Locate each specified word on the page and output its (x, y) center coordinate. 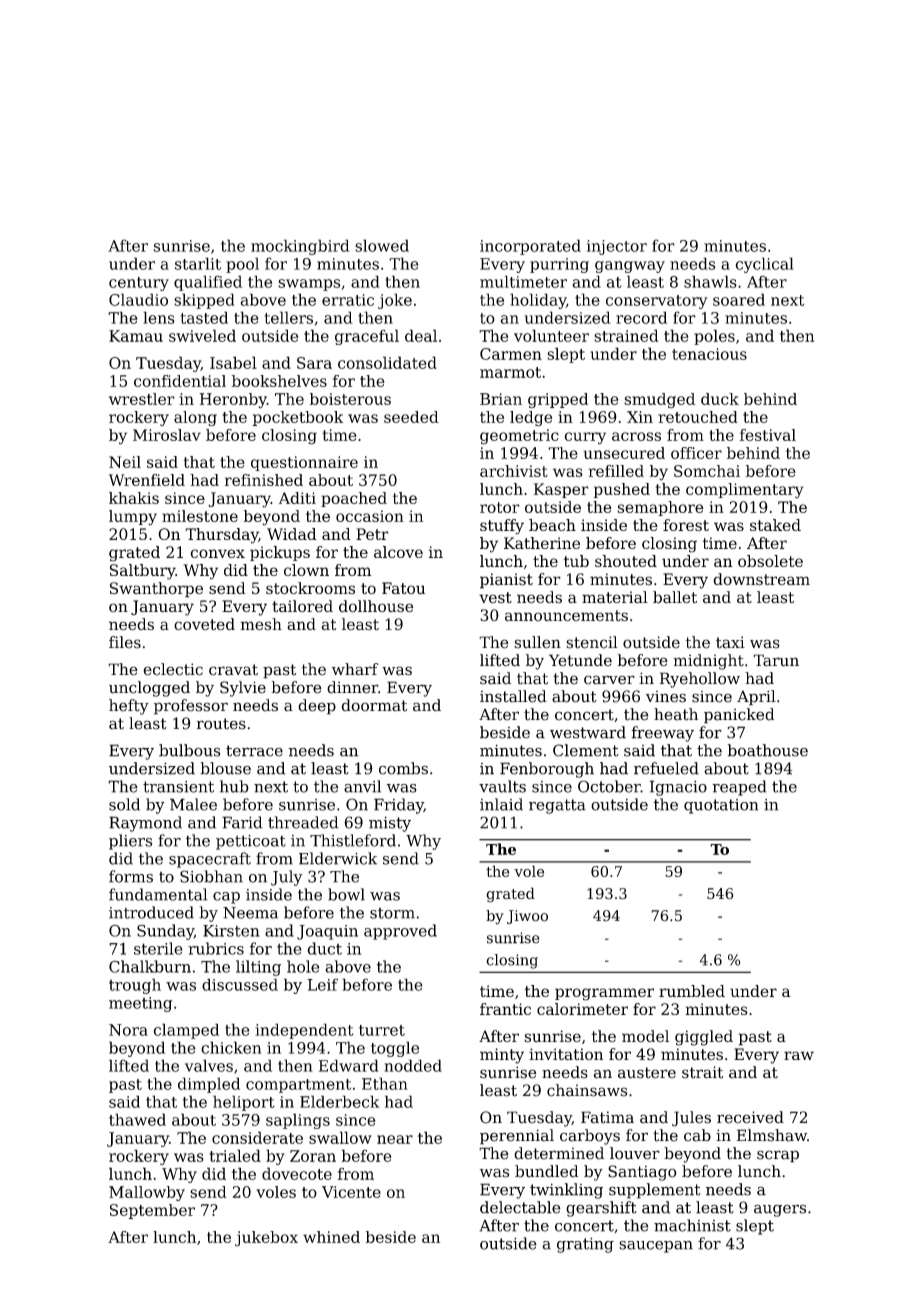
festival (768, 435)
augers (780, 1210)
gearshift (601, 1209)
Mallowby (147, 1193)
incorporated (530, 247)
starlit (198, 263)
